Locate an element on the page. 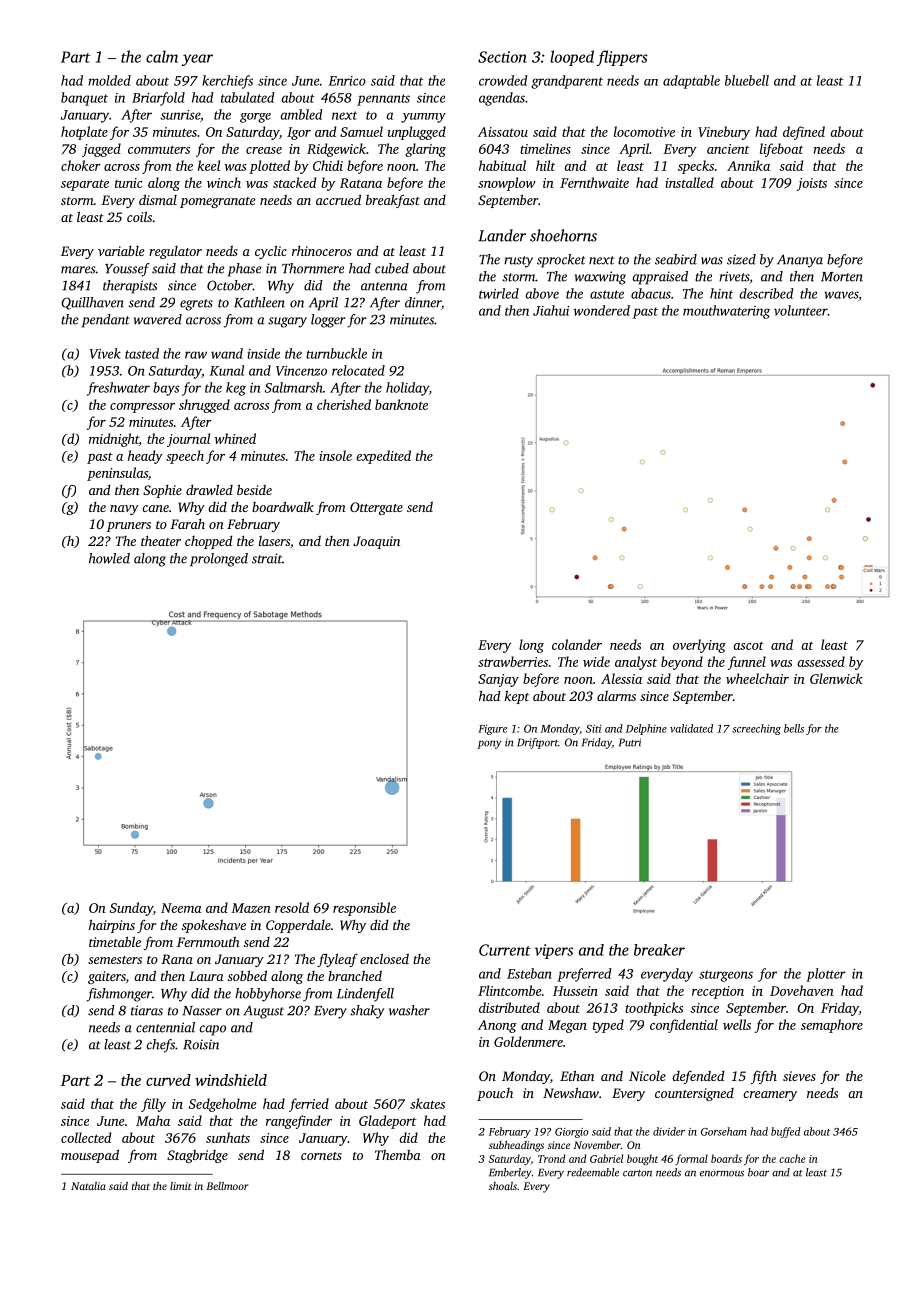 Image resolution: width=924 pixels, height=1308 pixels. agendas is located at coordinates (502, 99).
